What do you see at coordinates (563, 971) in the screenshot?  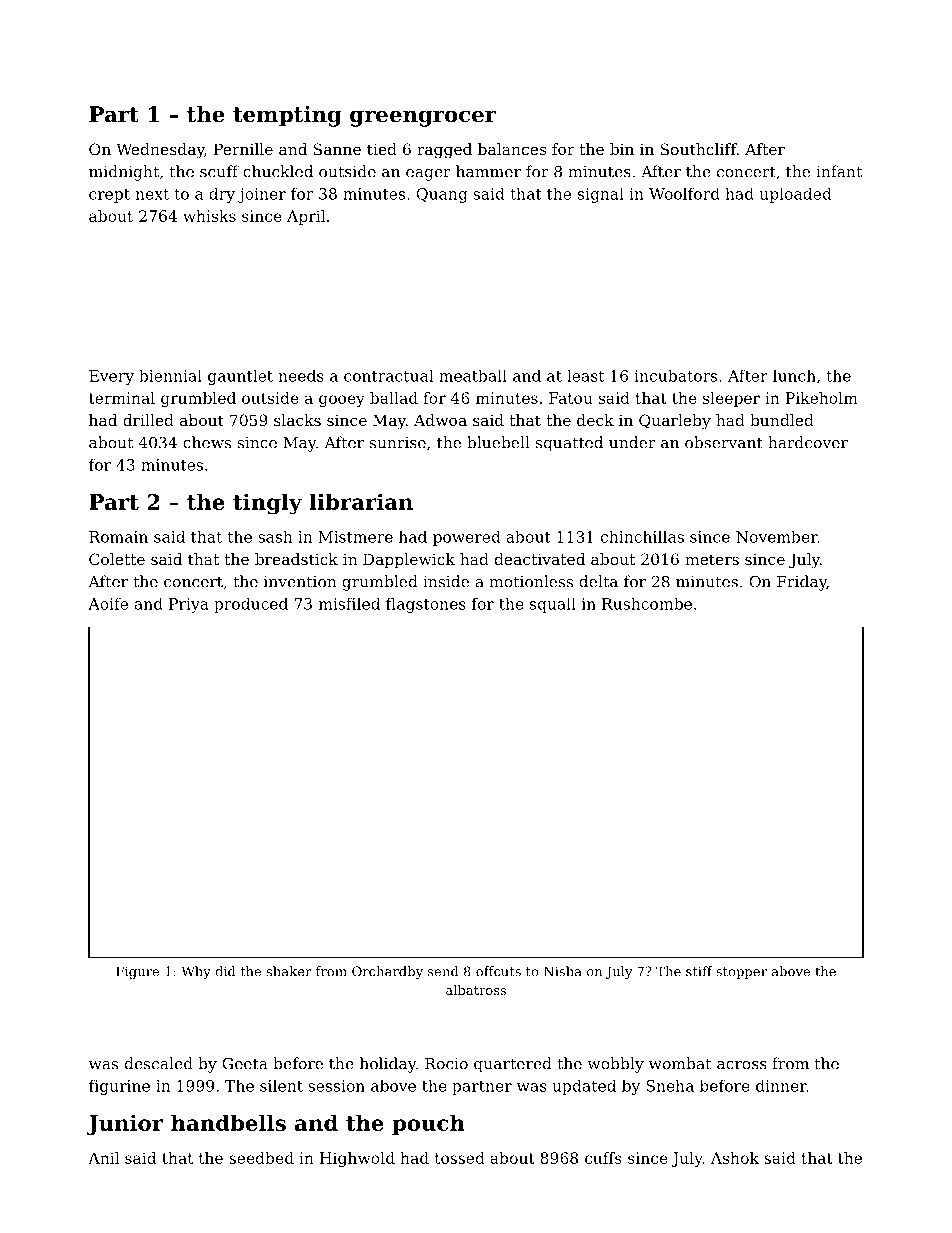 I see `Nisha` at bounding box center [563, 971].
